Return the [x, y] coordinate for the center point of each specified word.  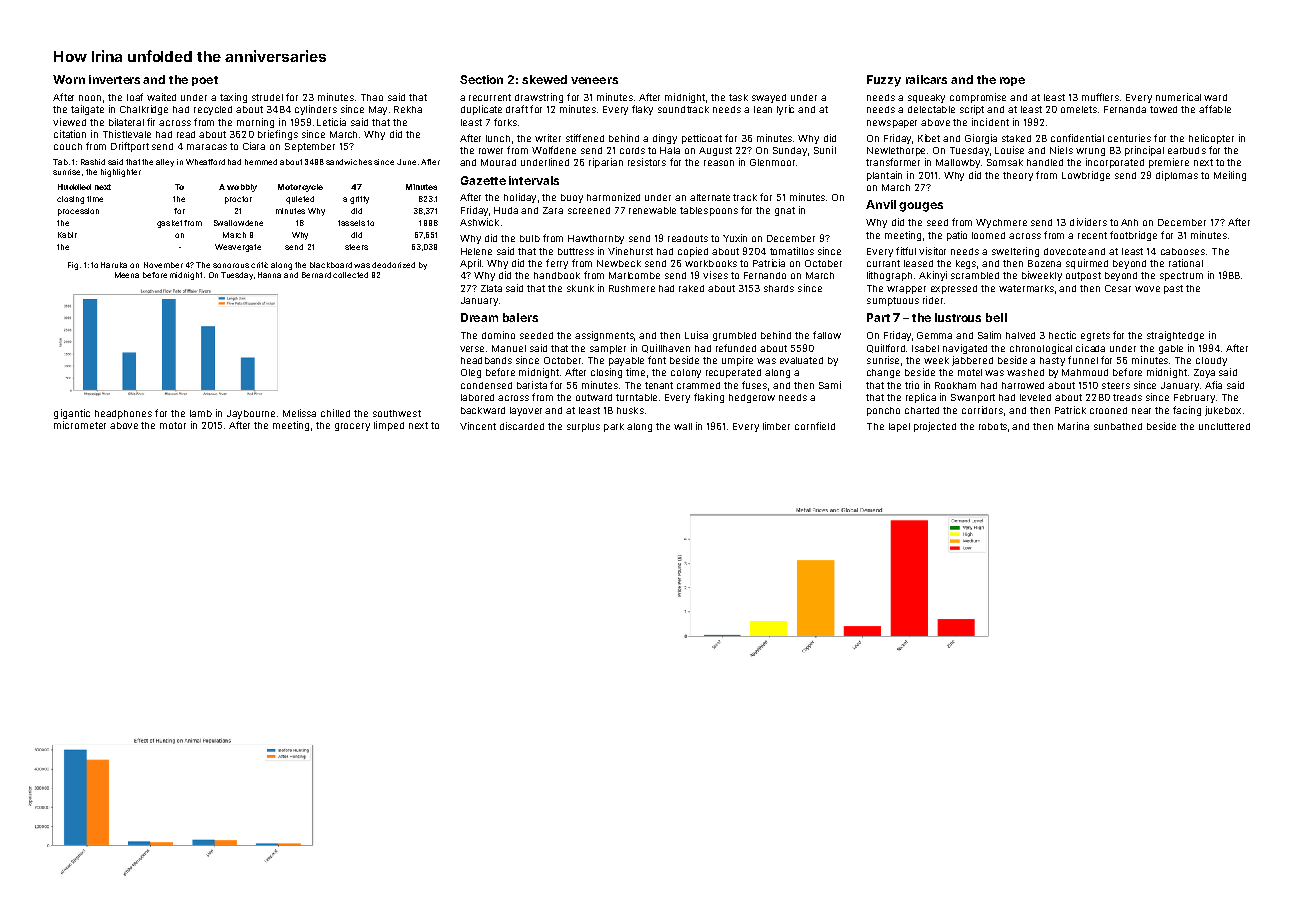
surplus [583, 427]
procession [78, 212]
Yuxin [735, 238]
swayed [769, 98]
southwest [397, 413]
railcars [926, 79]
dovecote [1065, 251]
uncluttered [1224, 426]
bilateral [126, 122]
